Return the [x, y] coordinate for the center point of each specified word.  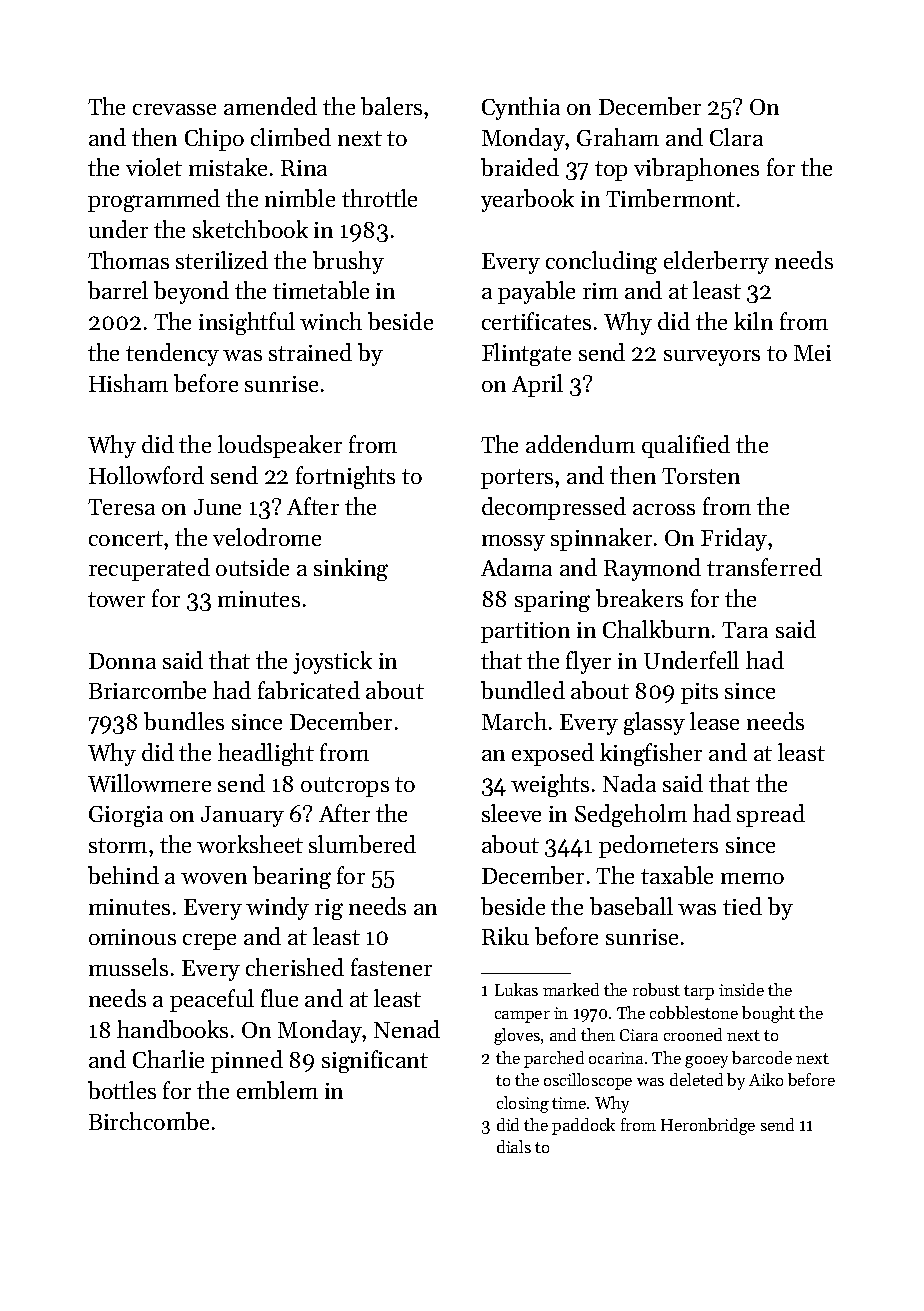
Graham [618, 137]
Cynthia [521, 108]
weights [550, 785]
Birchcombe [149, 1121]
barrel [118, 290]
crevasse [174, 109]
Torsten [701, 476]
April [537, 385]
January [242, 816]
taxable [677, 875]
